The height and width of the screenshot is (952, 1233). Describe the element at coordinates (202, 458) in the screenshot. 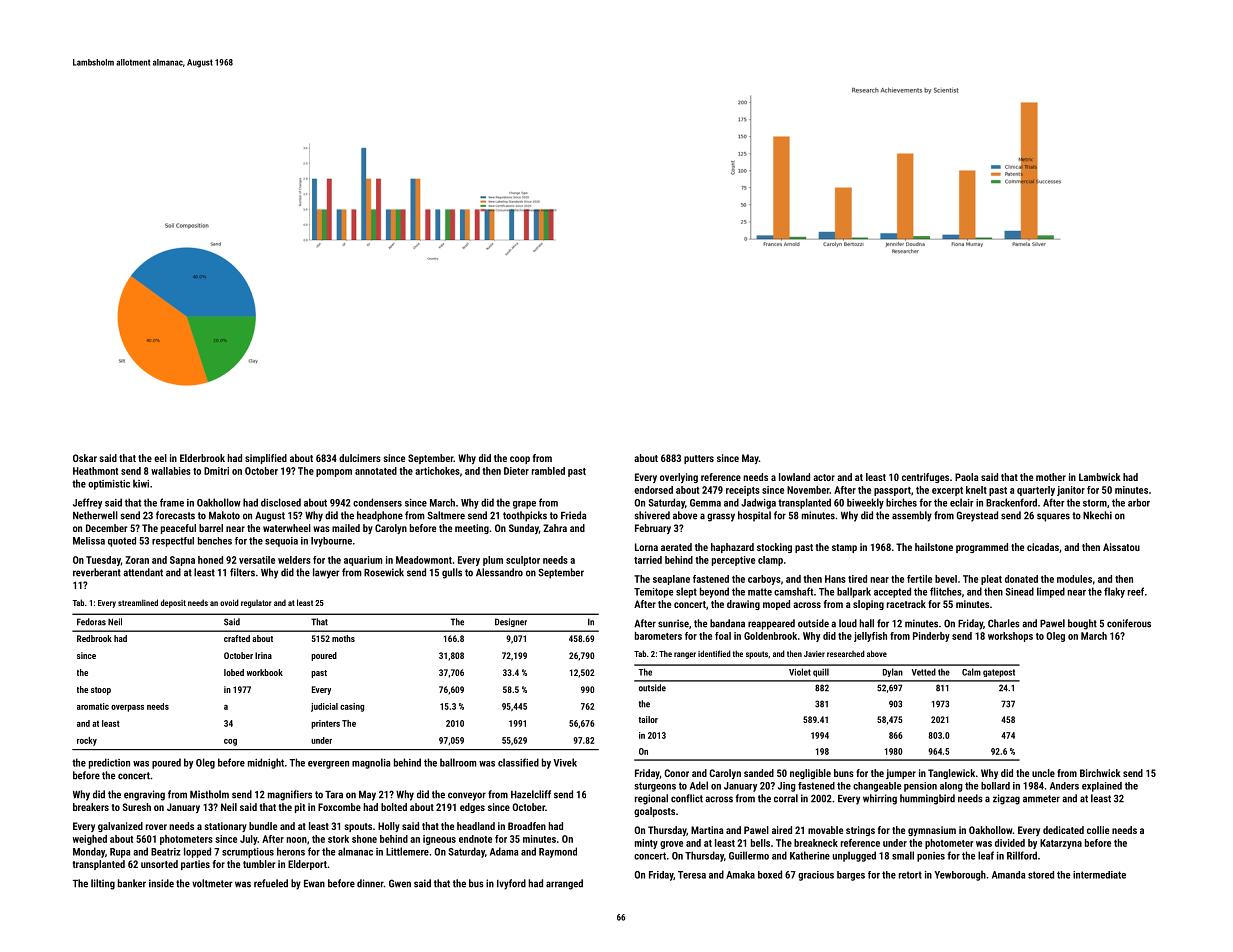

I see `Elderbrook` at that location.
